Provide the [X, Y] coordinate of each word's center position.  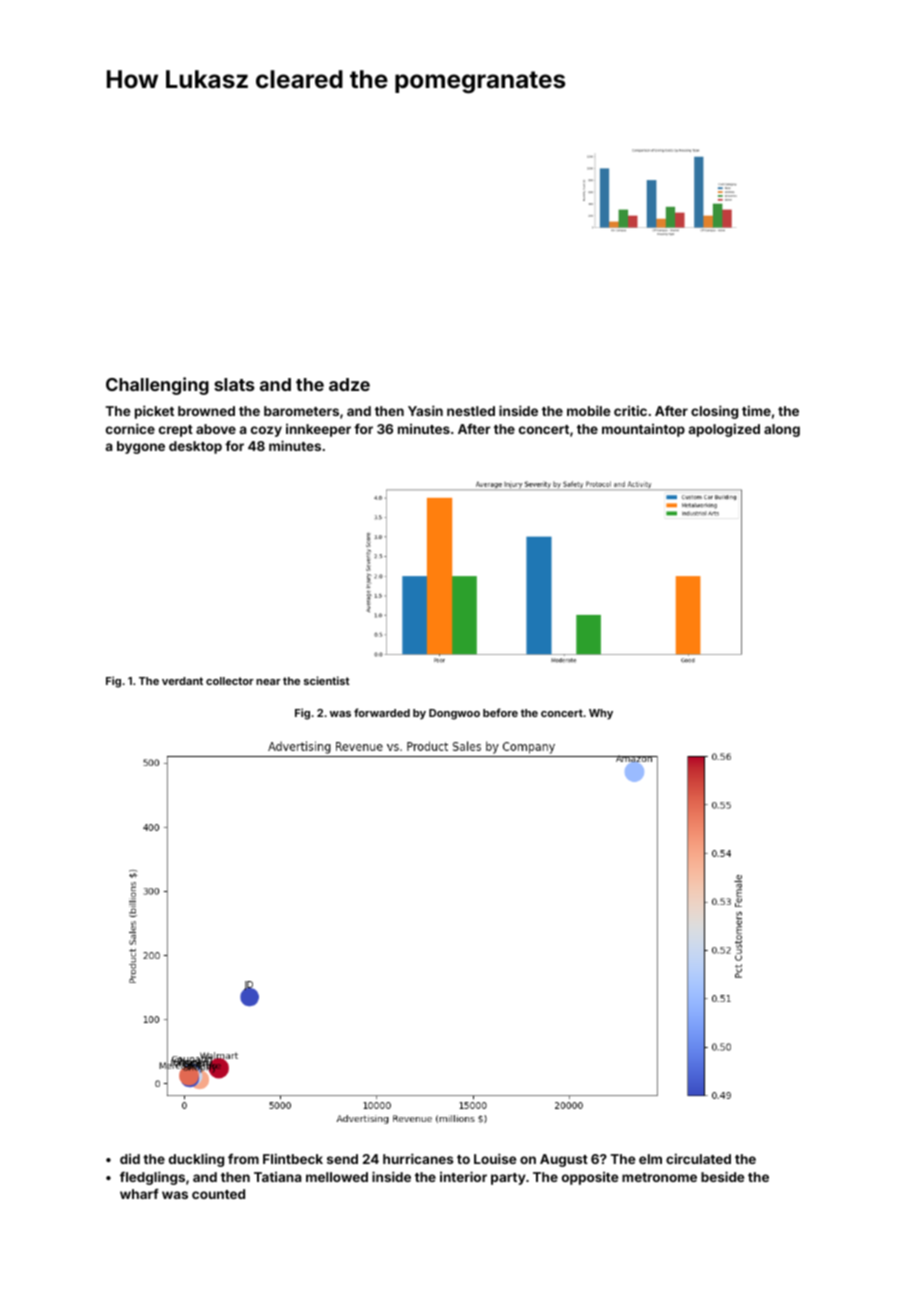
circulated [698, 1158]
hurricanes [418, 1158]
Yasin [425, 410]
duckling [196, 1160]
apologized [724, 430]
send [342, 1159]
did [130, 1159]
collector [230, 681]
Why [601, 714]
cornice [130, 428]
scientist [327, 680]
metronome [659, 1177]
